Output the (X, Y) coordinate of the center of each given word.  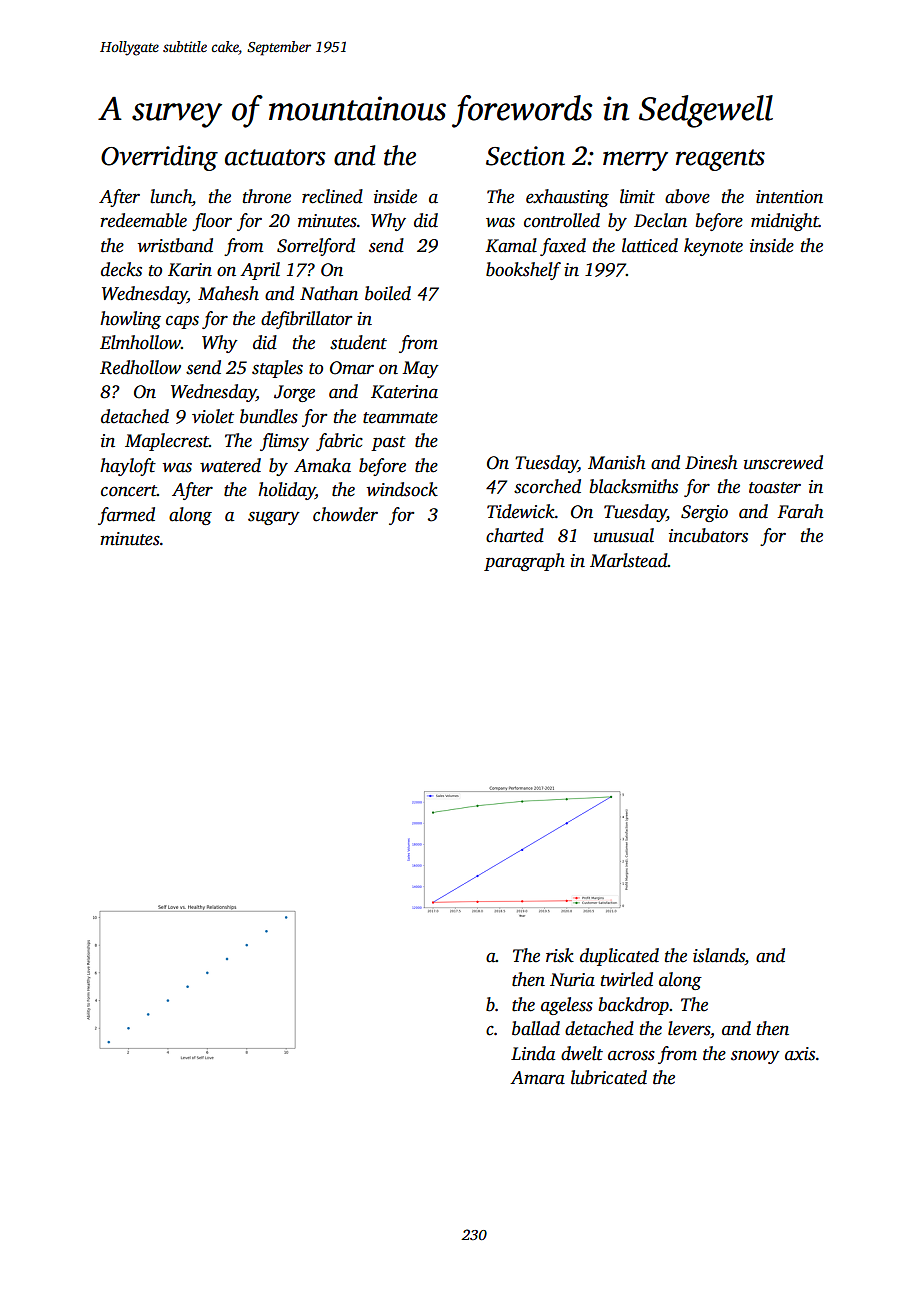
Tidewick (521, 511)
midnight (785, 222)
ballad (536, 1028)
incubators (708, 535)
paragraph (524, 562)
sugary (274, 518)
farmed (126, 516)
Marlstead (629, 560)
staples (277, 369)
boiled (388, 293)
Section (525, 156)
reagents (720, 160)
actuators (275, 157)
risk (560, 955)
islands (719, 956)
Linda (533, 1053)
